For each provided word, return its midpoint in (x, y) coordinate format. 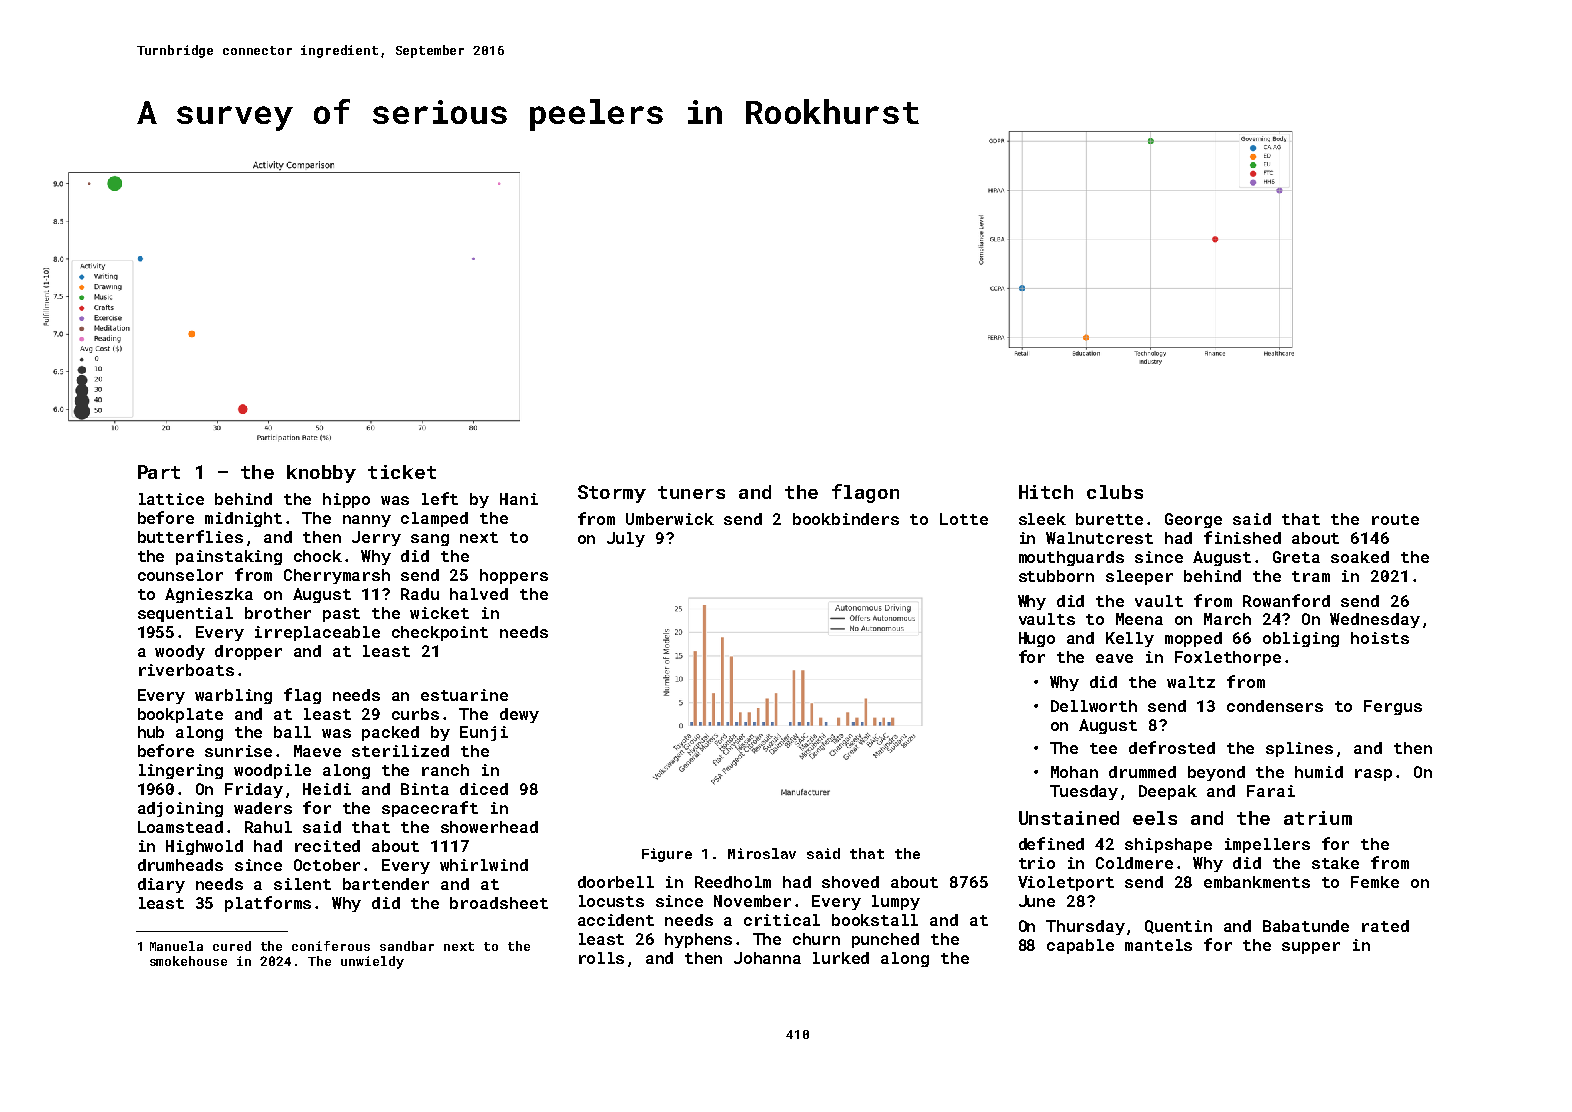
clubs (1115, 492)
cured (232, 946)
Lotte (964, 519)
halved (479, 594)
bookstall (875, 920)
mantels (1158, 945)
